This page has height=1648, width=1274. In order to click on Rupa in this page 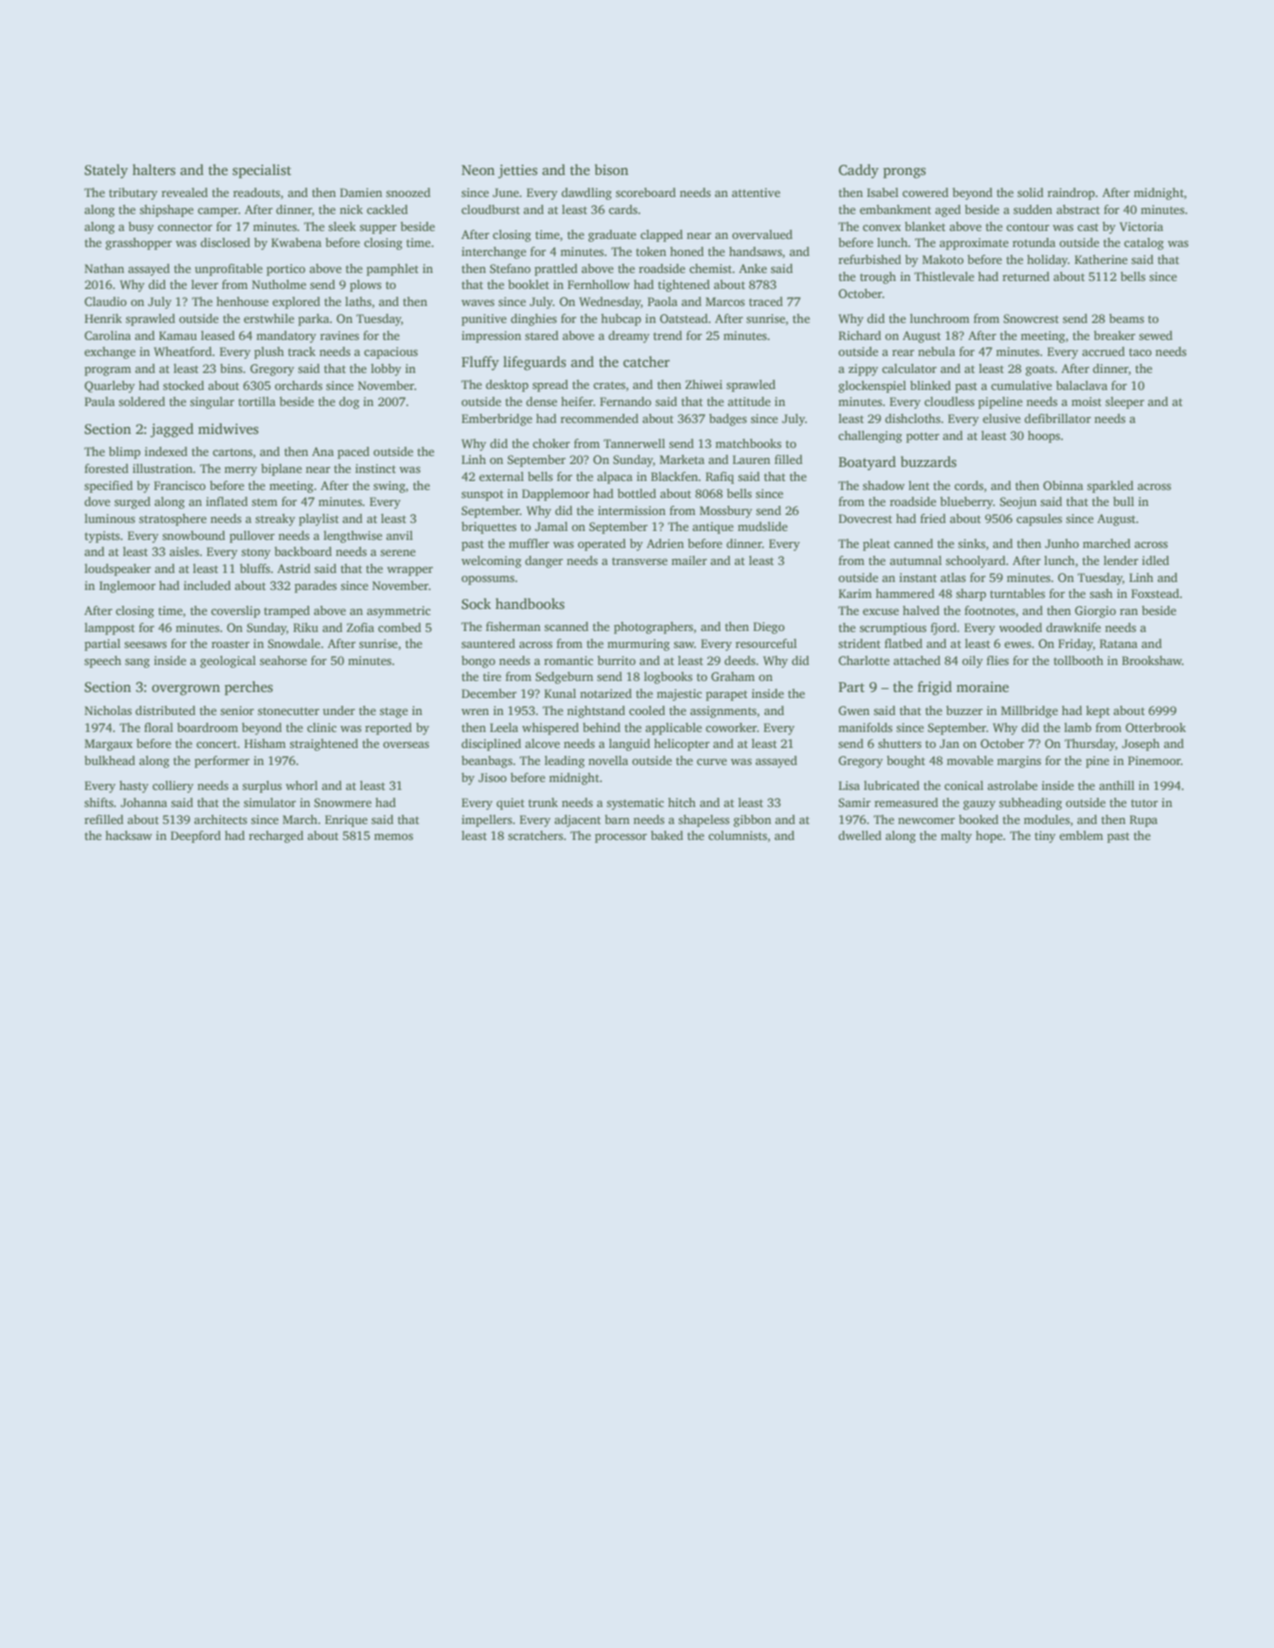, I will do `click(1144, 821)`.
